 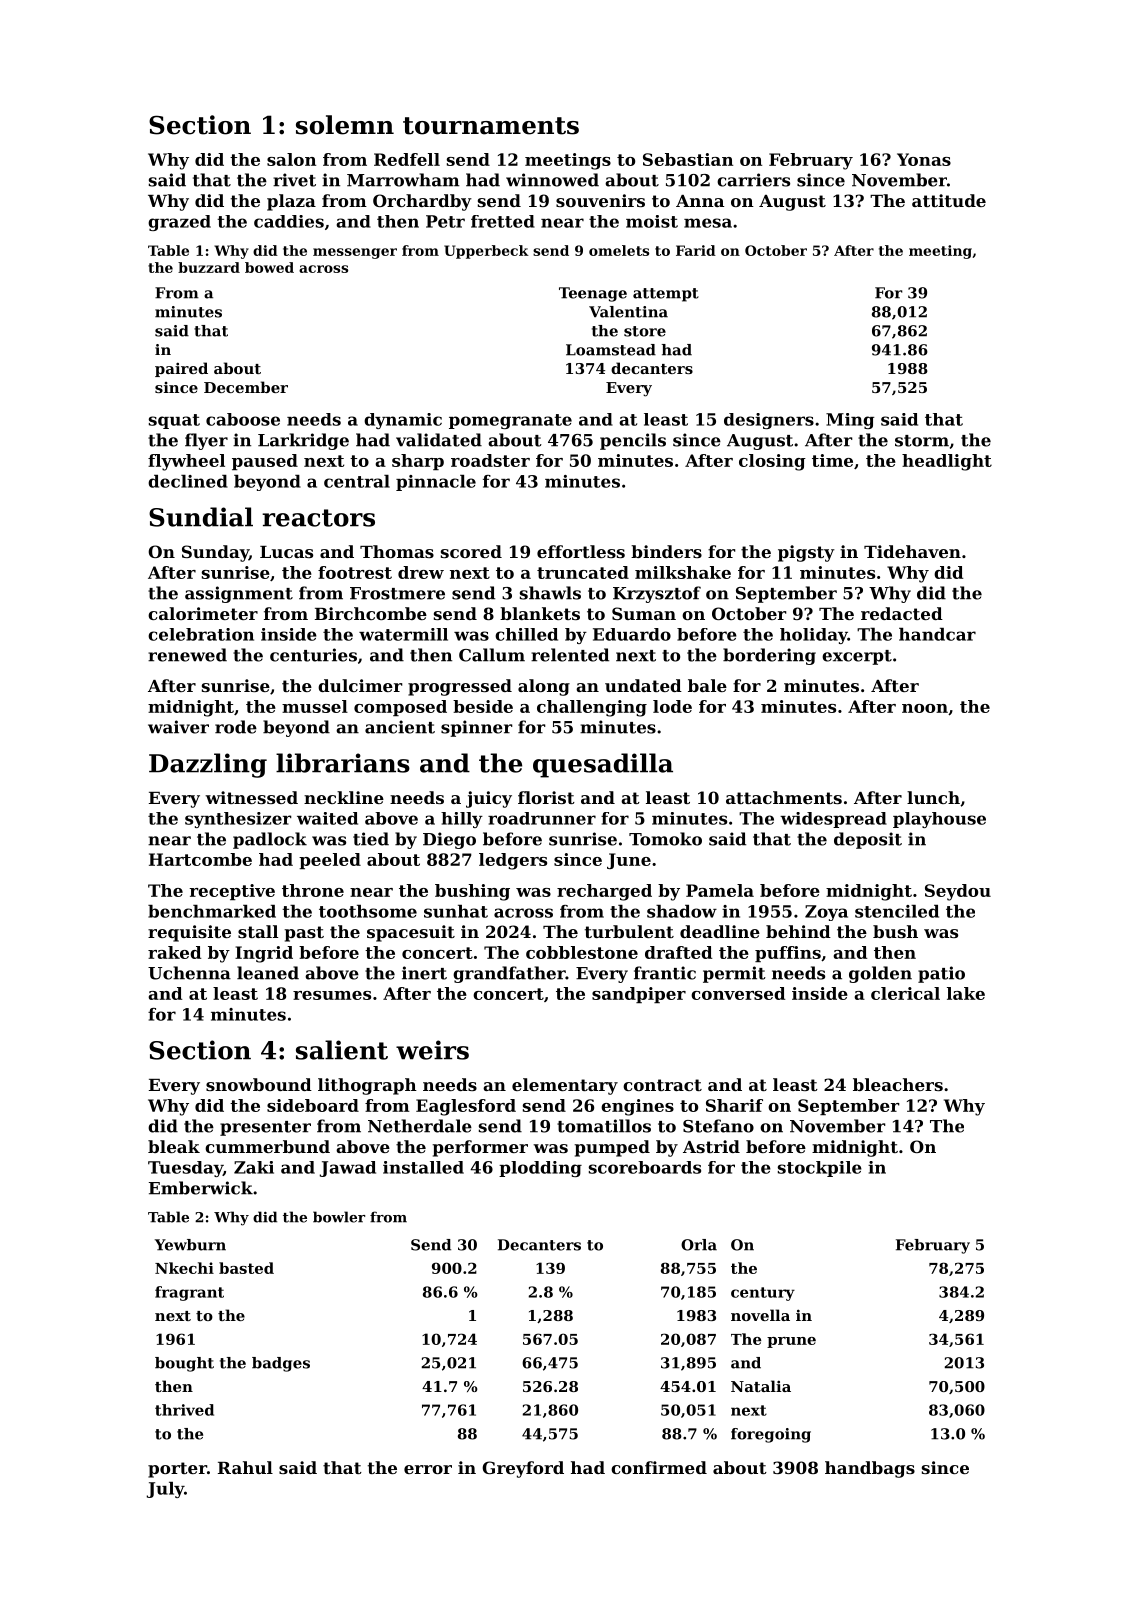 What do you see at coordinates (174, 1146) in the screenshot?
I see `bleak` at bounding box center [174, 1146].
